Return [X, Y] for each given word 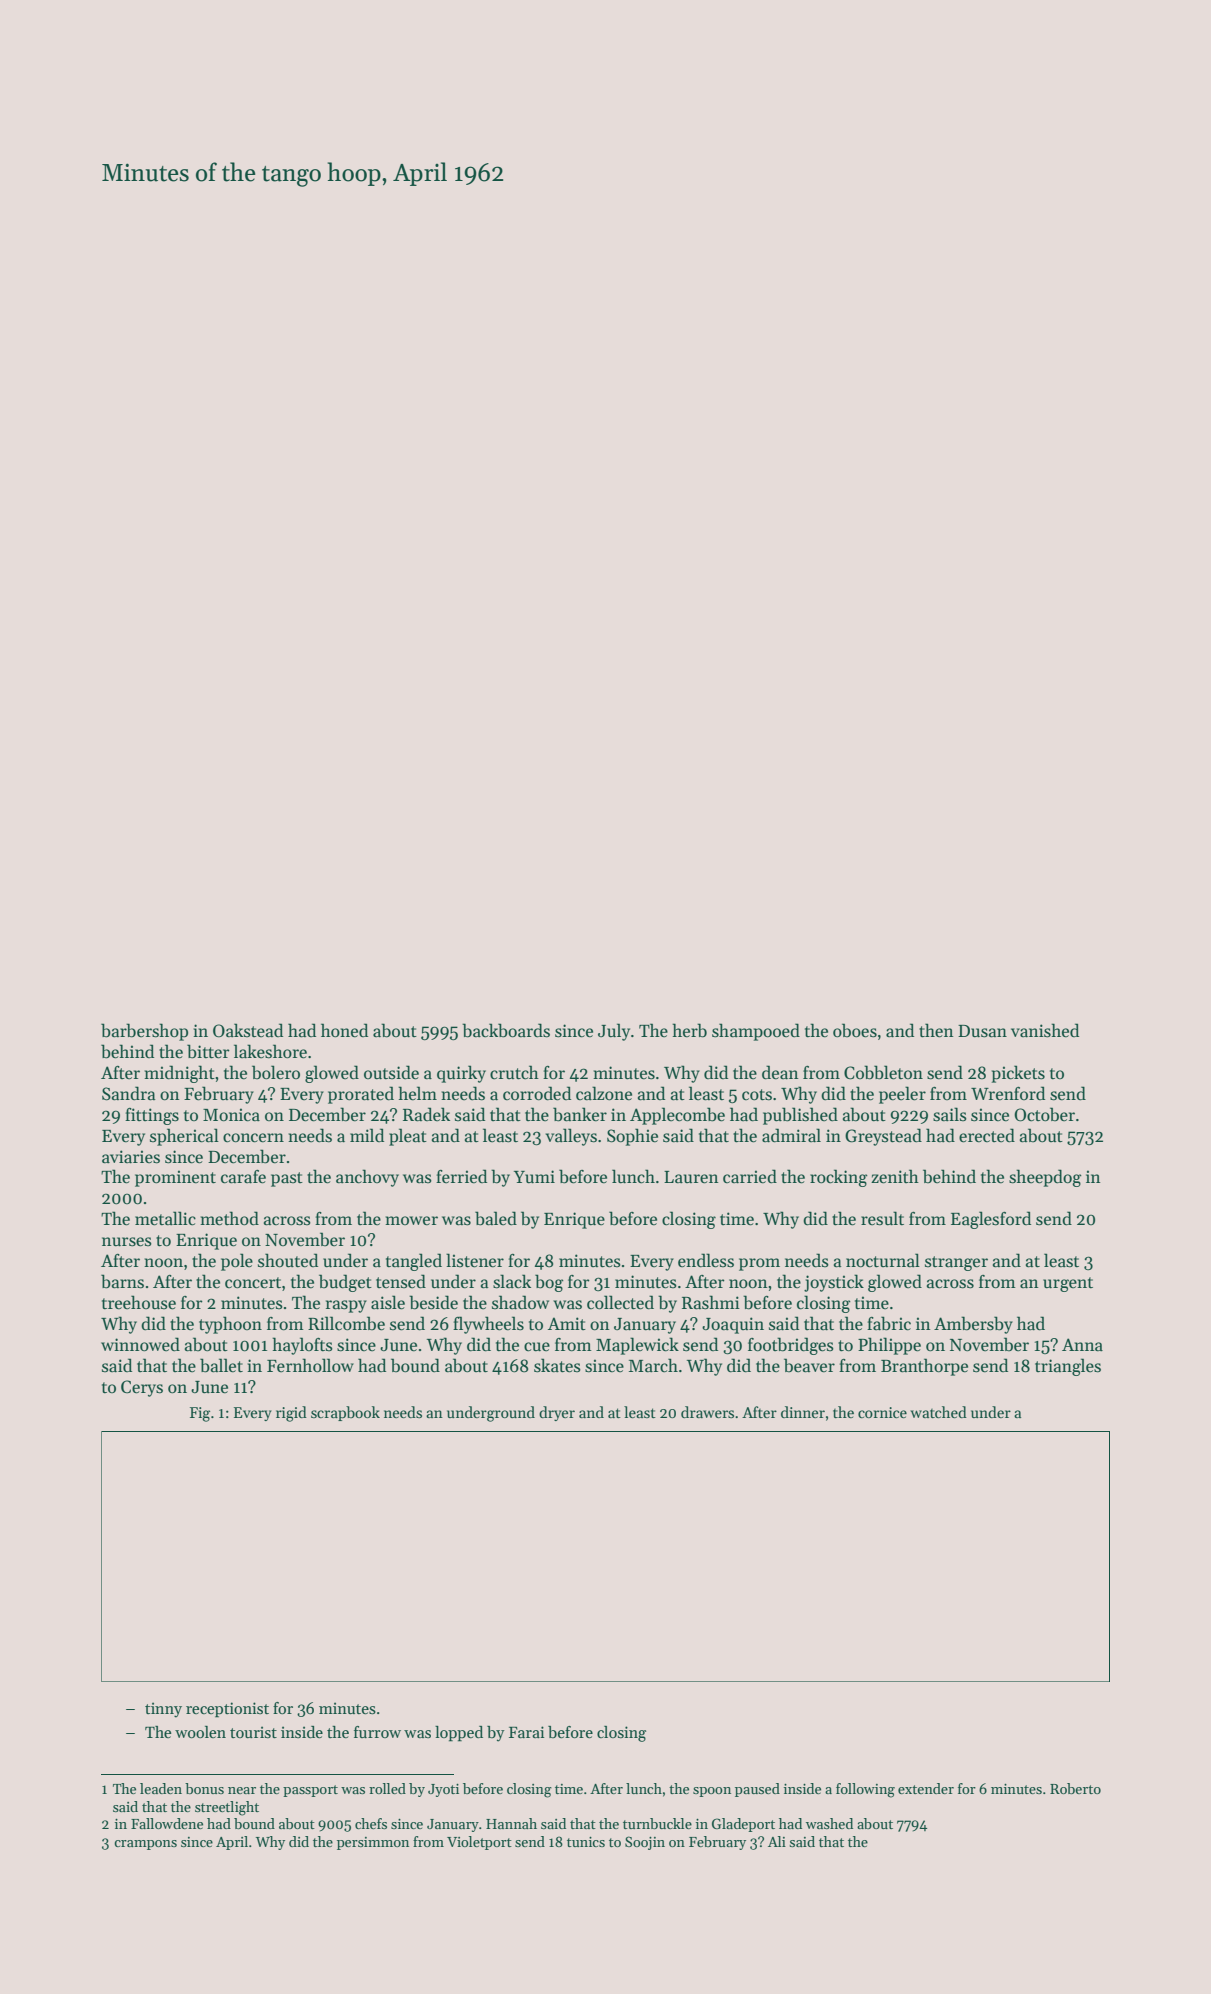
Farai [526, 1732]
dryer [557, 1413]
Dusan [982, 1031]
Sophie [632, 1137]
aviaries [131, 1157]
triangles [1068, 1367]
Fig [200, 1414]
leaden [161, 1788]
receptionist [227, 1710]
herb [689, 1030]
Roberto [1075, 1788]
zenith [895, 1176]
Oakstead [248, 1030]
